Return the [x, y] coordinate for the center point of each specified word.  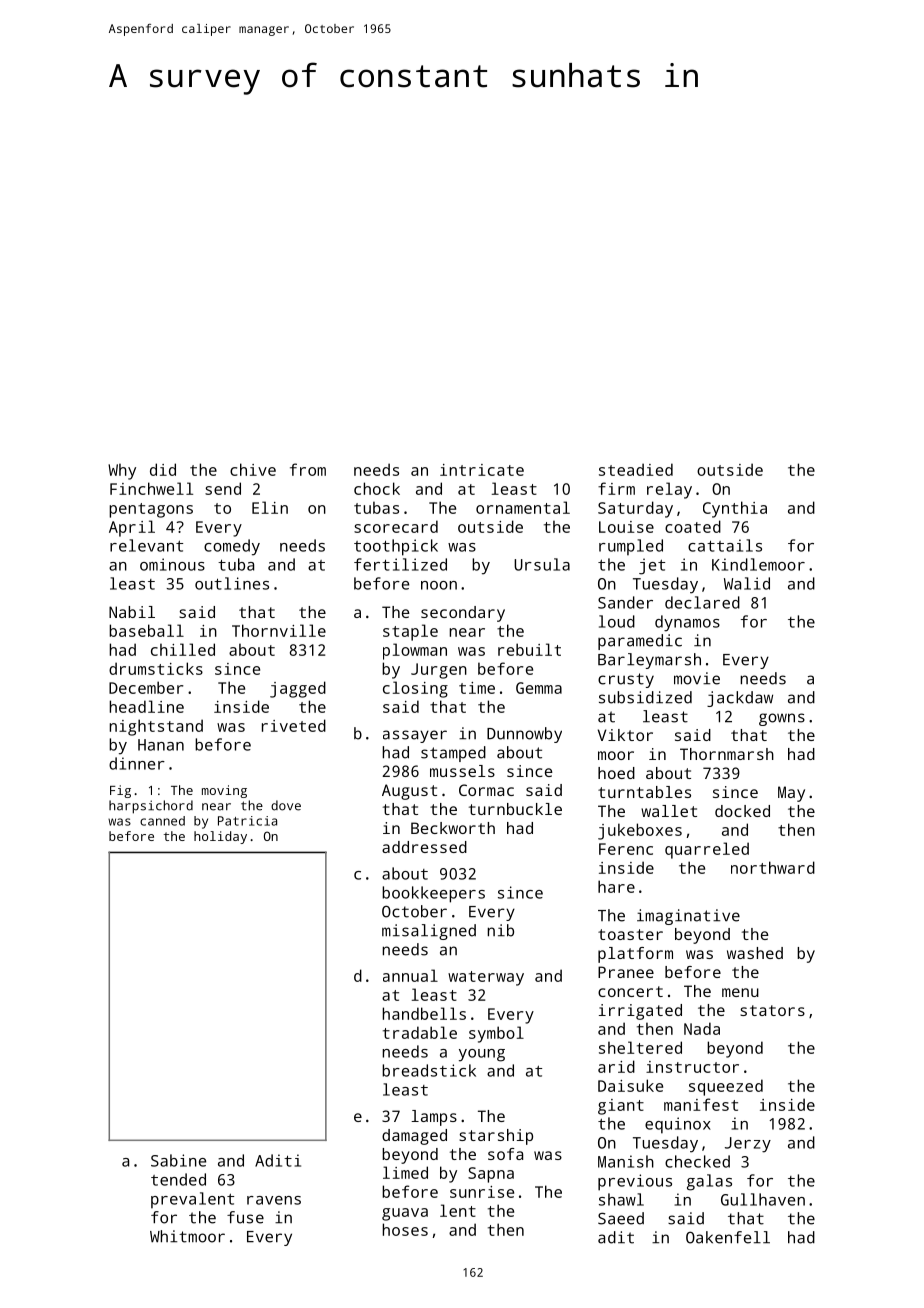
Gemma [539, 688]
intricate [482, 470]
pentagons [151, 510]
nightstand [156, 727]
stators [772, 1010]
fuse [245, 1217]
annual [410, 975]
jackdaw [740, 699]
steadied [636, 469]
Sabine [178, 1160]
